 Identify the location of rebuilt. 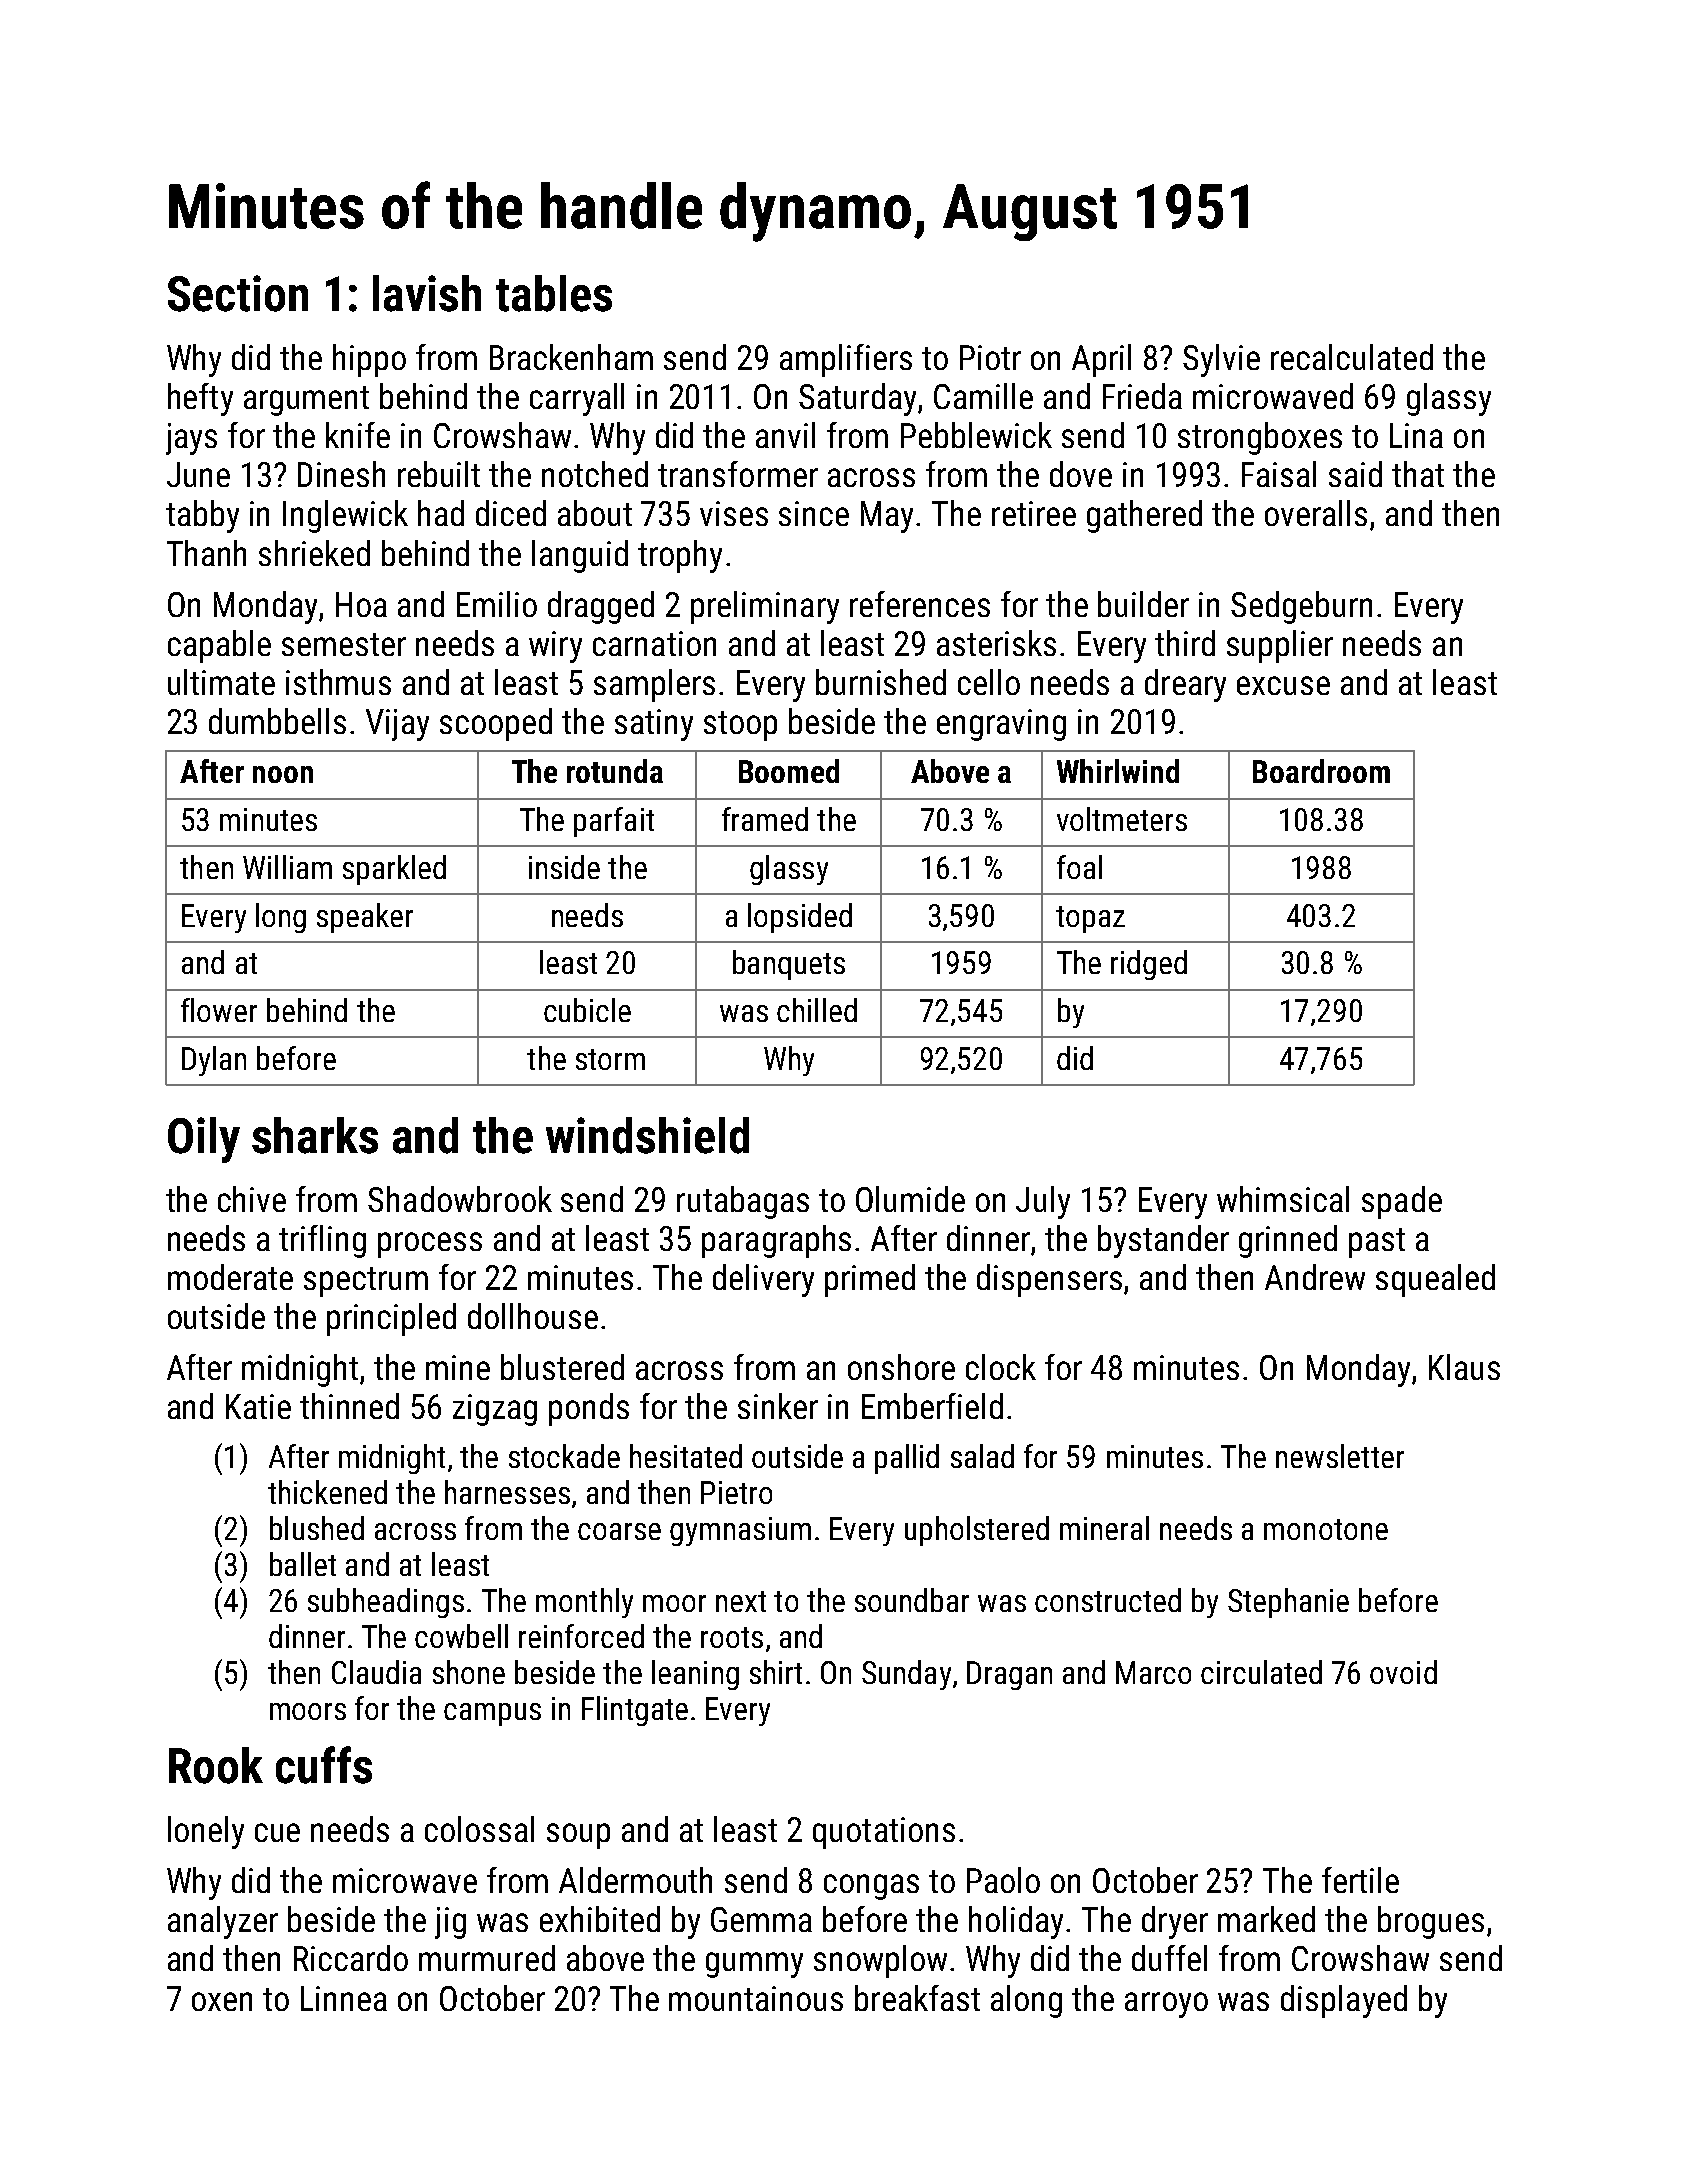
(439, 474).
